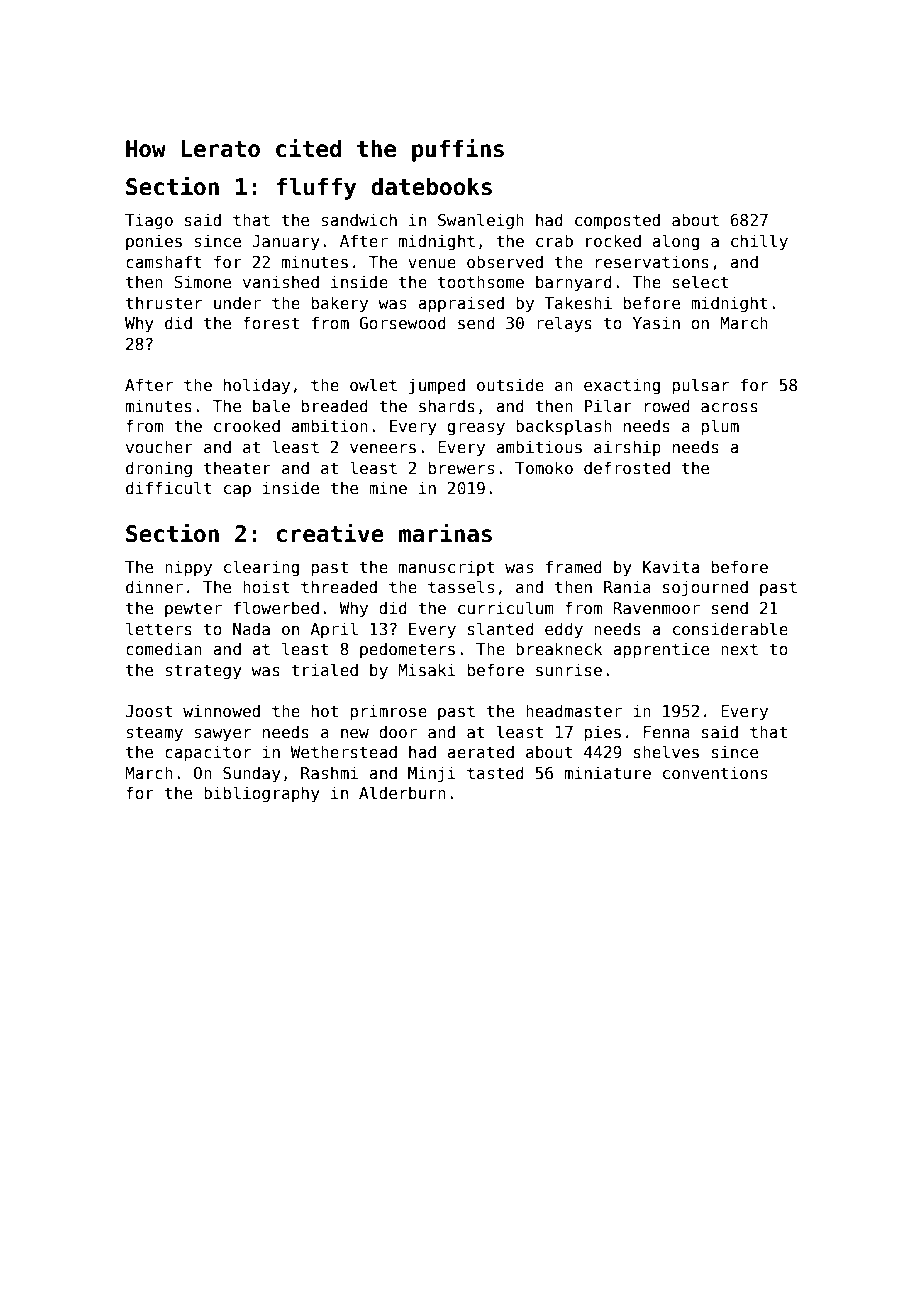  I want to click on plum, so click(720, 427).
